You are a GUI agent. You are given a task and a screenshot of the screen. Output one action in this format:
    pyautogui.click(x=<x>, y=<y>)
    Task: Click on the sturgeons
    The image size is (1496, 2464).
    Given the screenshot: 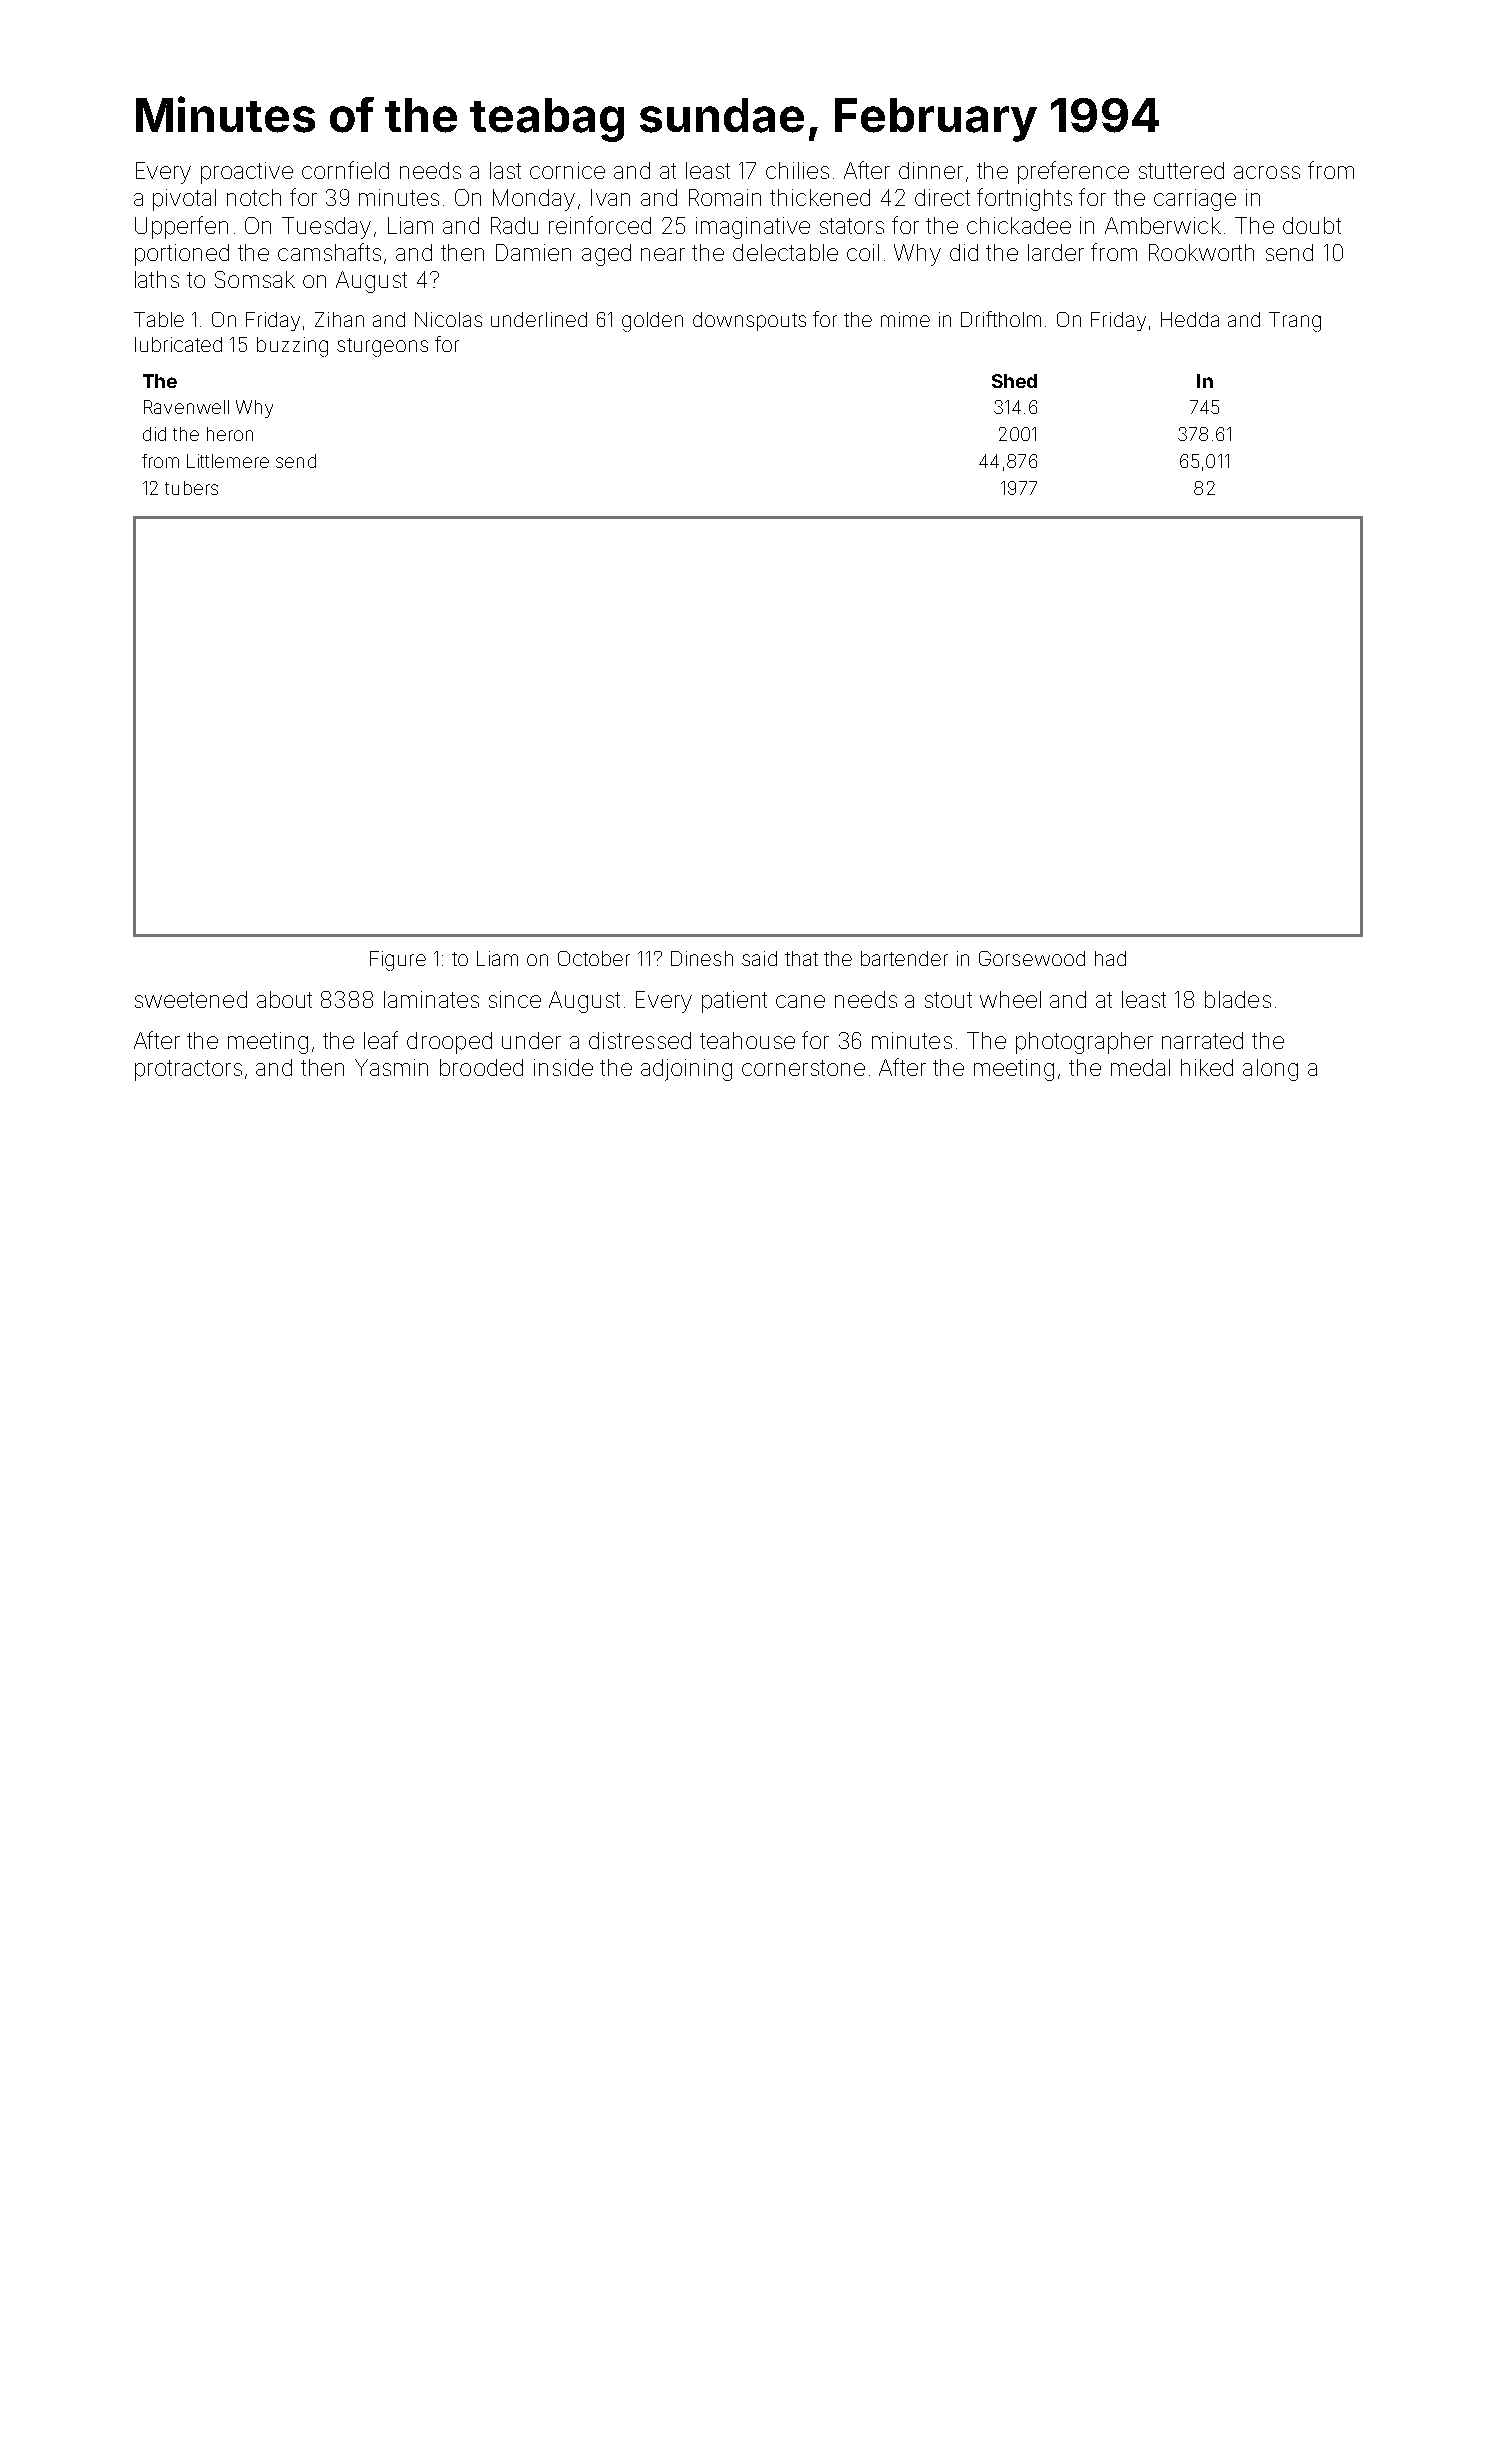 What is the action you would take?
    pyautogui.click(x=382, y=347)
